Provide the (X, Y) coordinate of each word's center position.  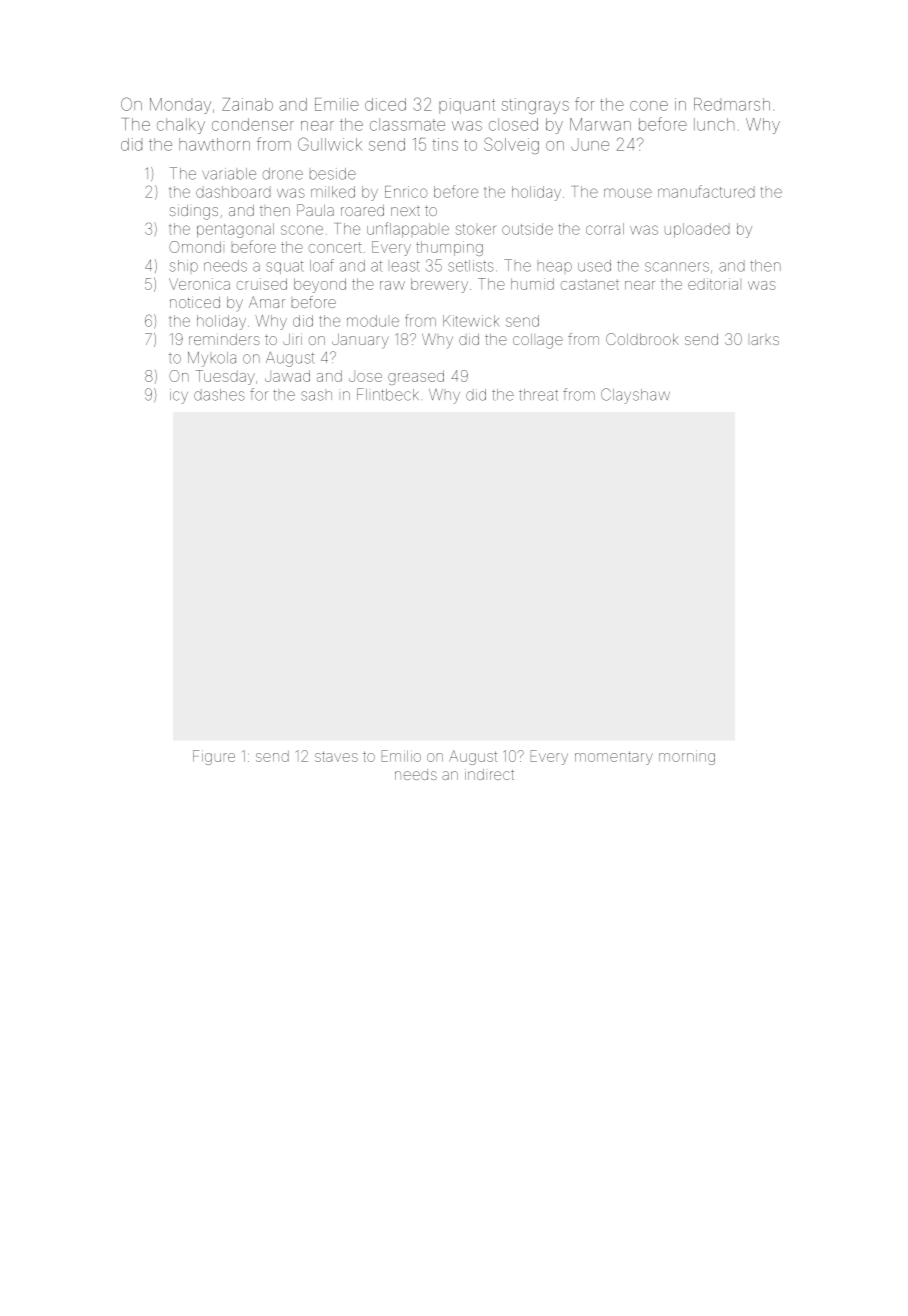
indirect (489, 774)
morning (687, 757)
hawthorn (214, 144)
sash (316, 396)
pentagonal (235, 230)
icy (179, 396)
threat (538, 395)
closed (513, 124)
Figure (214, 757)
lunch (714, 124)
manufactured (706, 191)
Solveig (511, 145)
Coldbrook (642, 339)
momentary (614, 758)
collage (538, 341)
